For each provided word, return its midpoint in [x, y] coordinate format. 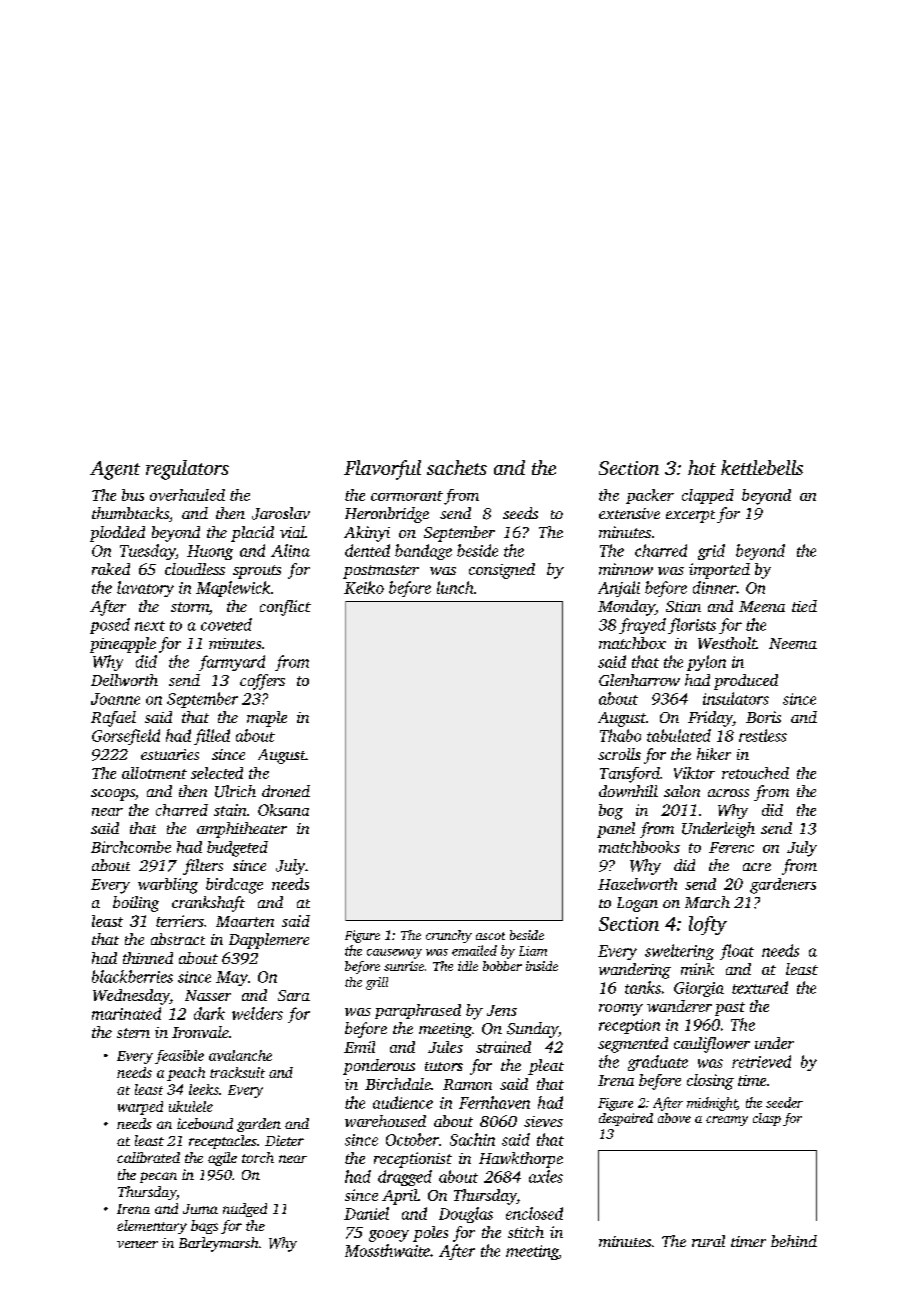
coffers [262, 682]
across [728, 793]
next [150, 626]
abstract [178, 939]
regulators [187, 470]
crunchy [449, 936]
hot [702, 467]
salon [682, 791]
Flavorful [382, 470]
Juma [200, 1209]
